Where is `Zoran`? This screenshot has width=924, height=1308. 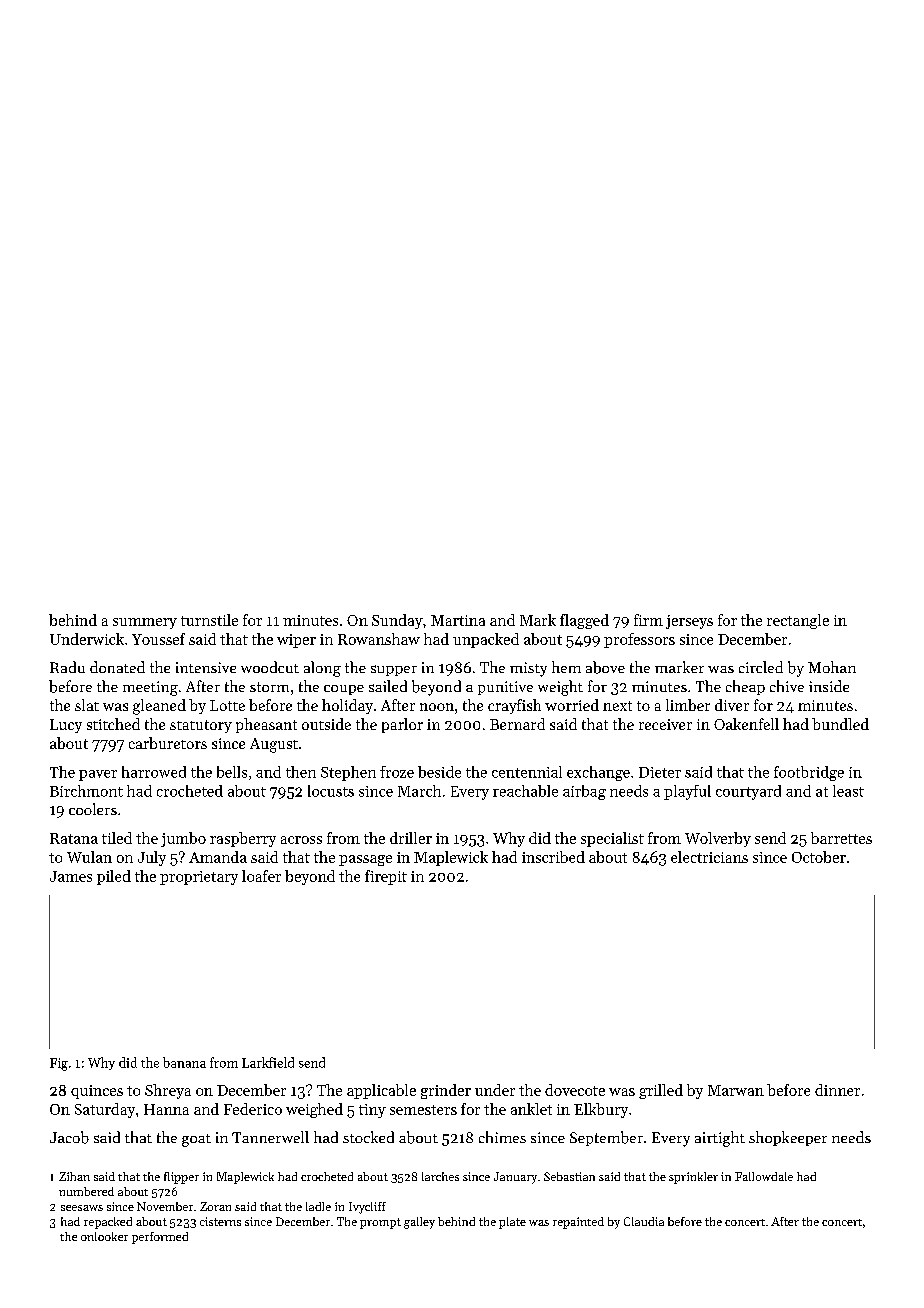 Zoran is located at coordinates (215, 1206).
